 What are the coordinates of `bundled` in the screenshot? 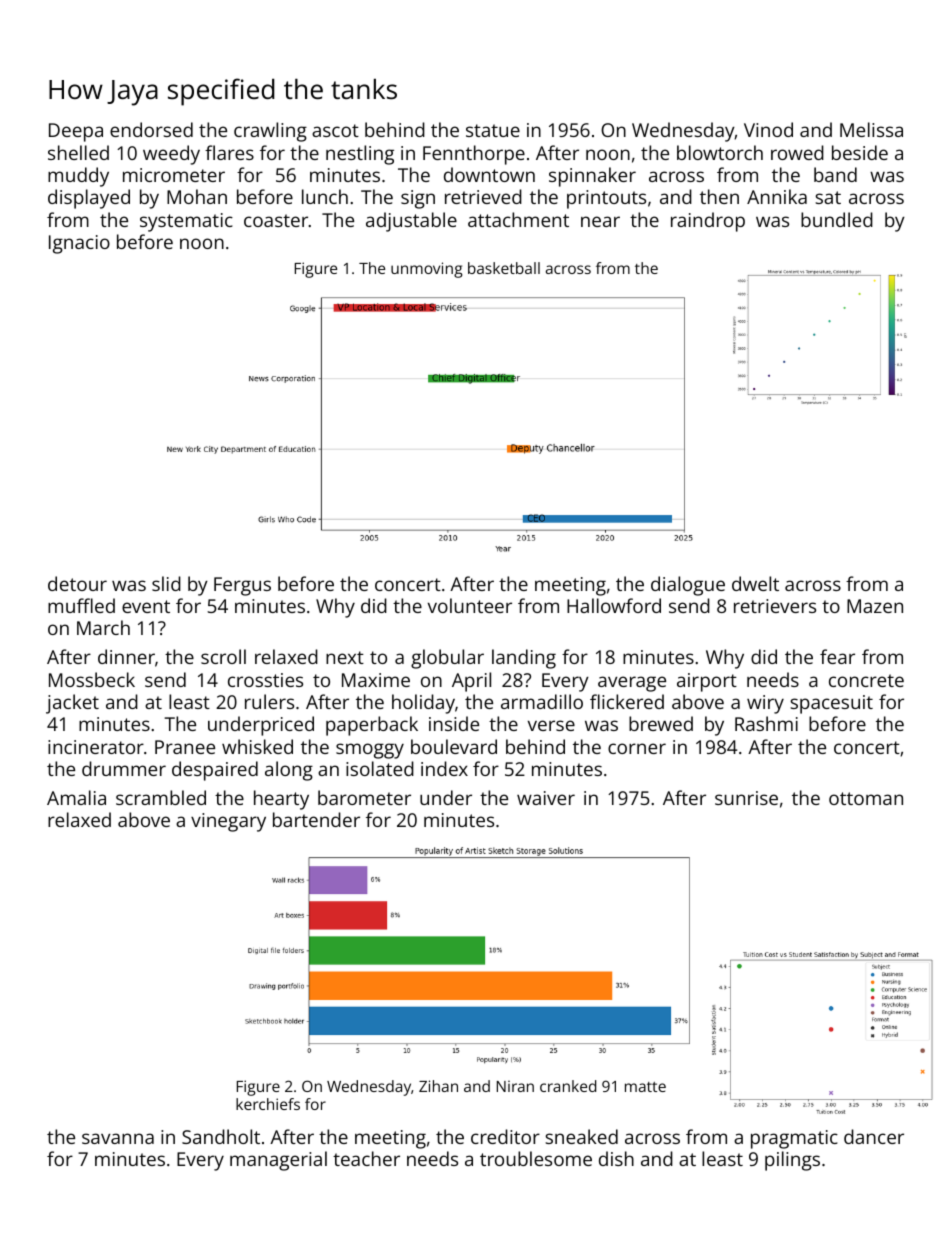 It's located at (837, 219).
